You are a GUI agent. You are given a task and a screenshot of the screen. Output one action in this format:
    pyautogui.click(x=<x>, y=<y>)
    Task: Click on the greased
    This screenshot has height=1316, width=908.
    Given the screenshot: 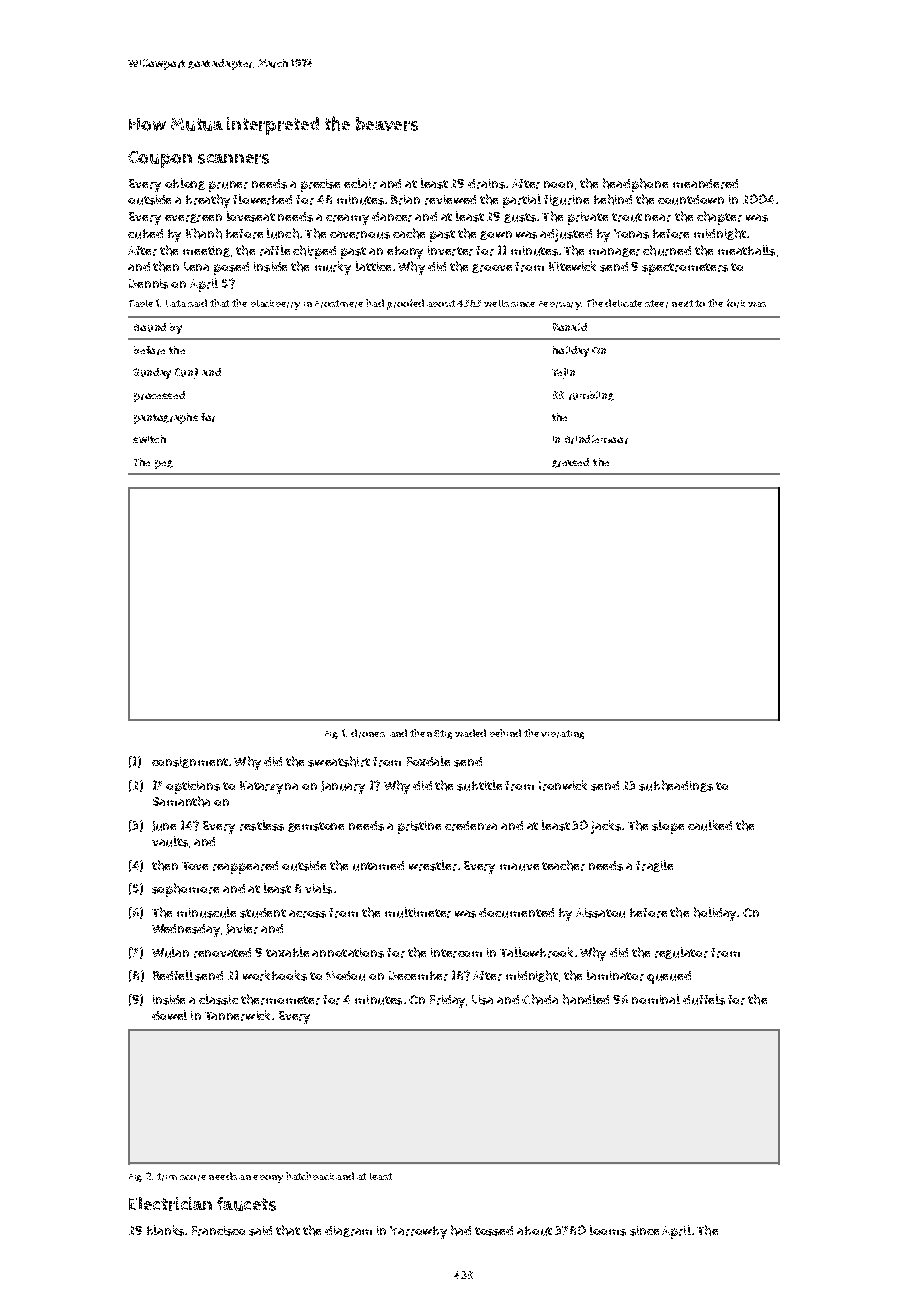 What is the action you would take?
    pyautogui.click(x=570, y=463)
